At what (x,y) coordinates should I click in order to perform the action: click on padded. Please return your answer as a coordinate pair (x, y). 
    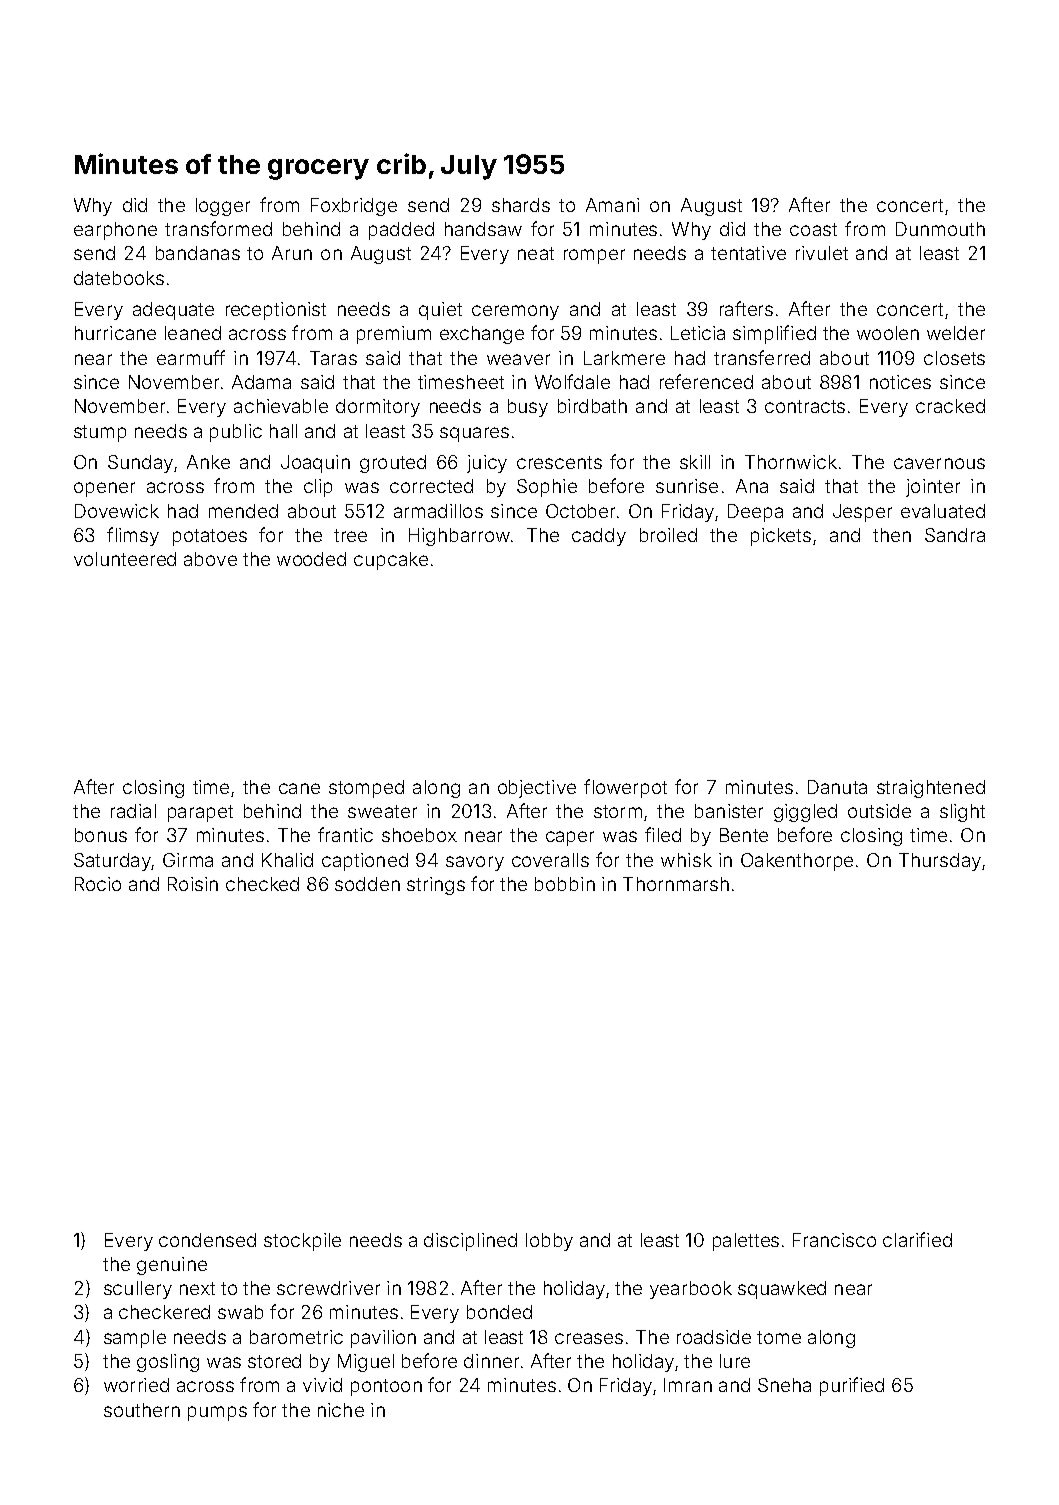
    Looking at the image, I should click on (401, 231).
